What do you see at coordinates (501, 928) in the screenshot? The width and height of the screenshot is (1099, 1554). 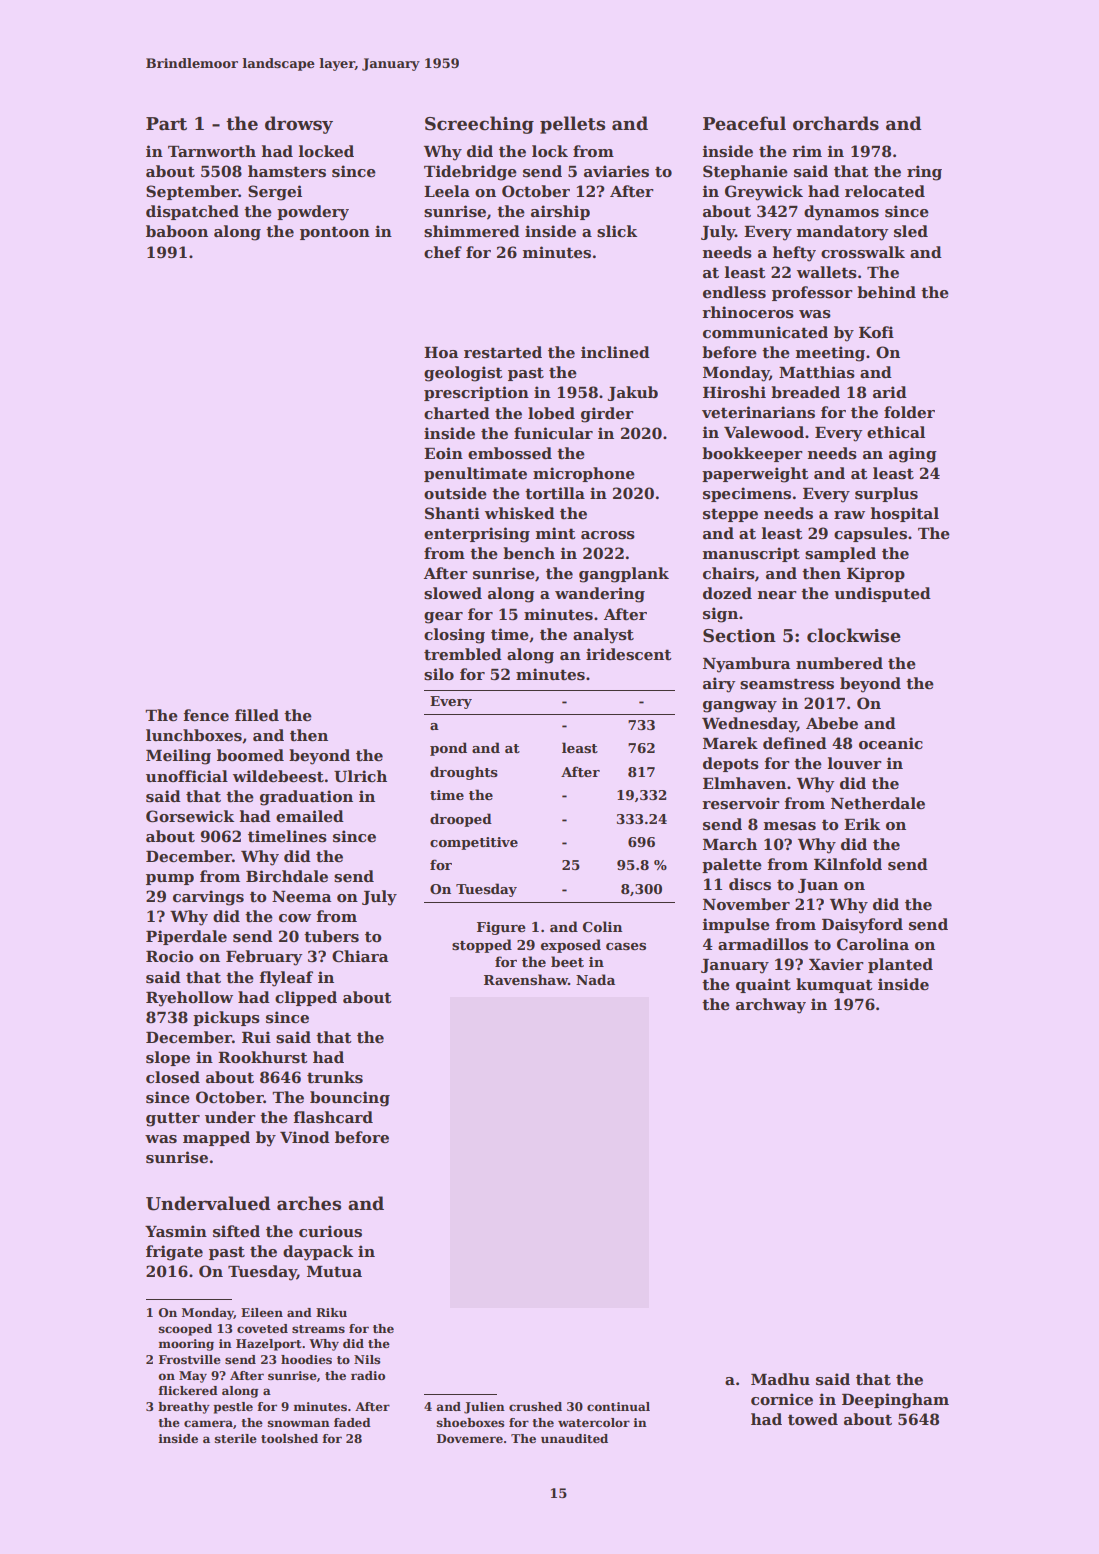 I see `Figure` at bounding box center [501, 928].
